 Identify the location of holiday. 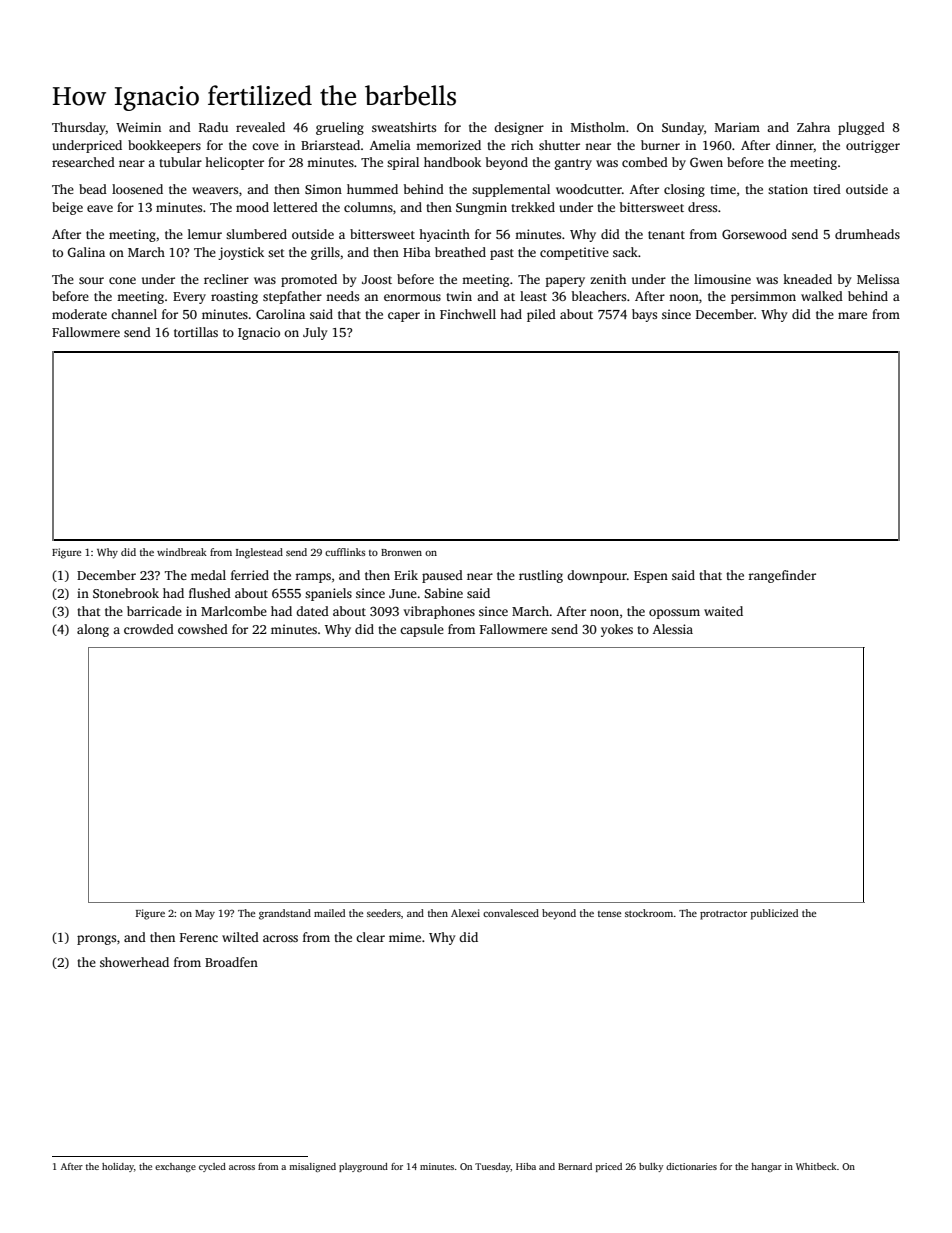
(118, 1167).
